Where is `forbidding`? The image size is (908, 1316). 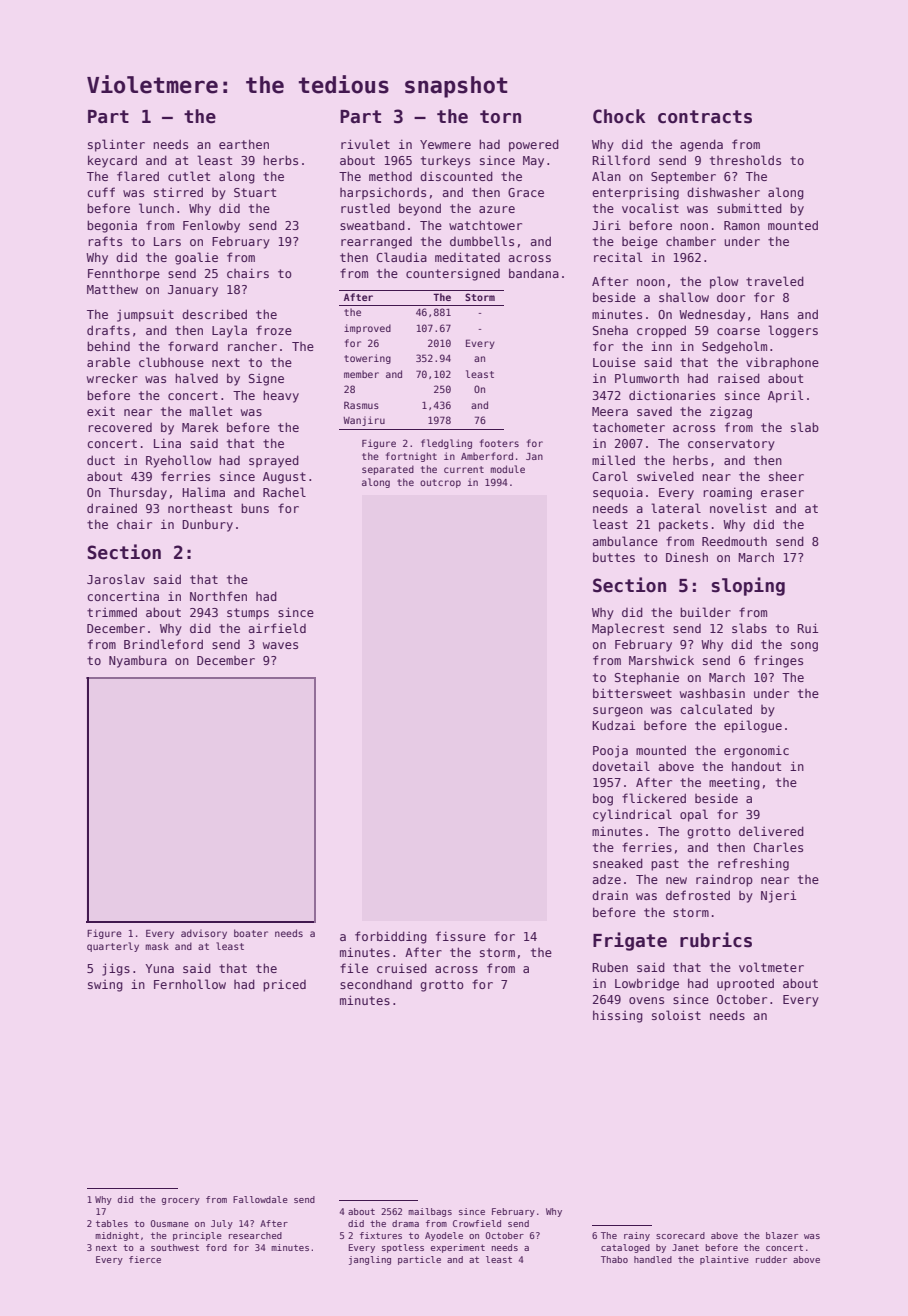 forbidding is located at coordinates (391, 937).
